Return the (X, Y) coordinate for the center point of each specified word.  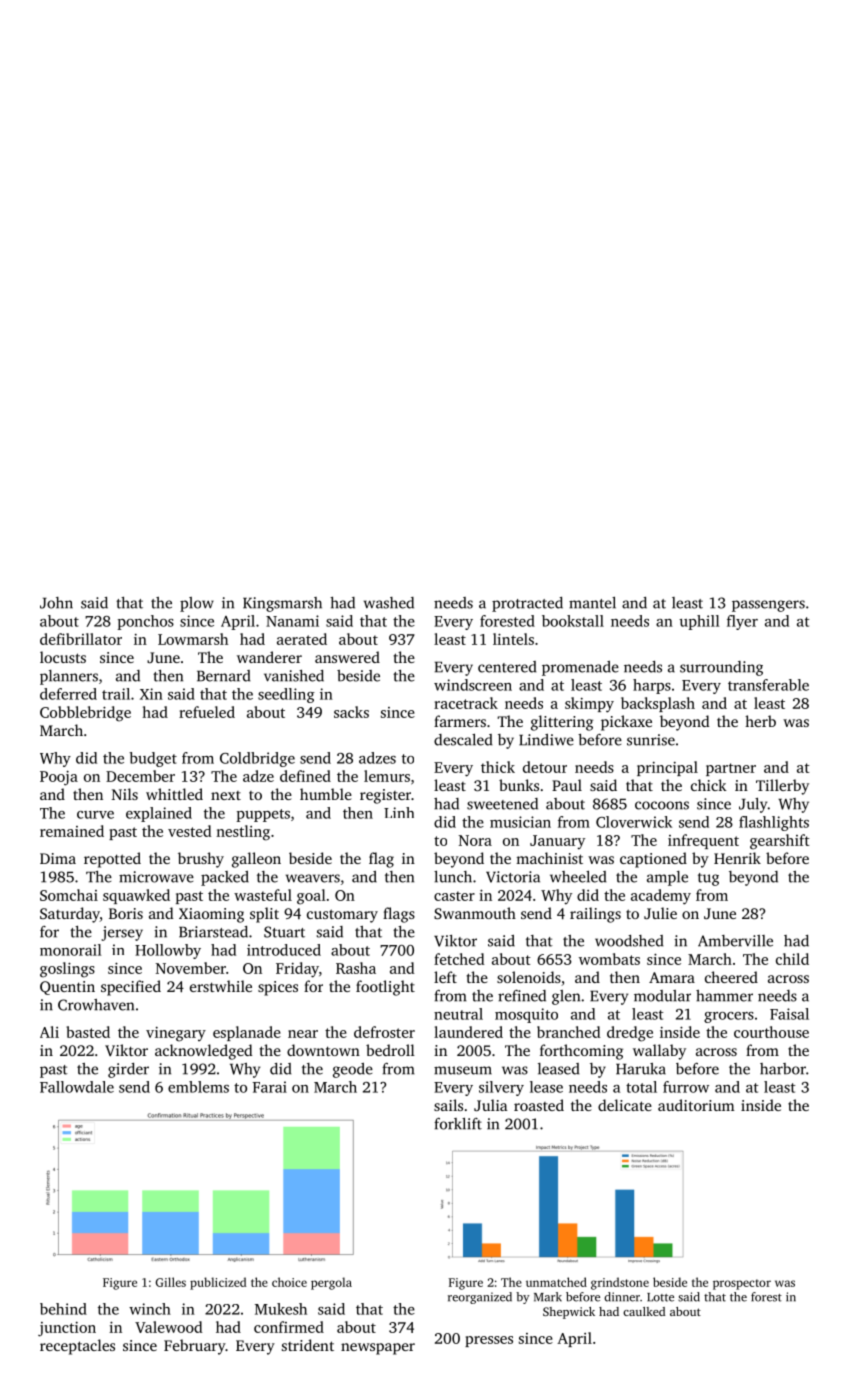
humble (326, 794)
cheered (731, 977)
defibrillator (81, 639)
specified (131, 988)
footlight (385, 988)
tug (708, 879)
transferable (768, 685)
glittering (562, 723)
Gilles (171, 1282)
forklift (458, 1124)
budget (153, 759)
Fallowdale (77, 1087)
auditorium (696, 1105)
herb (760, 721)
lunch (453, 877)
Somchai (69, 895)
